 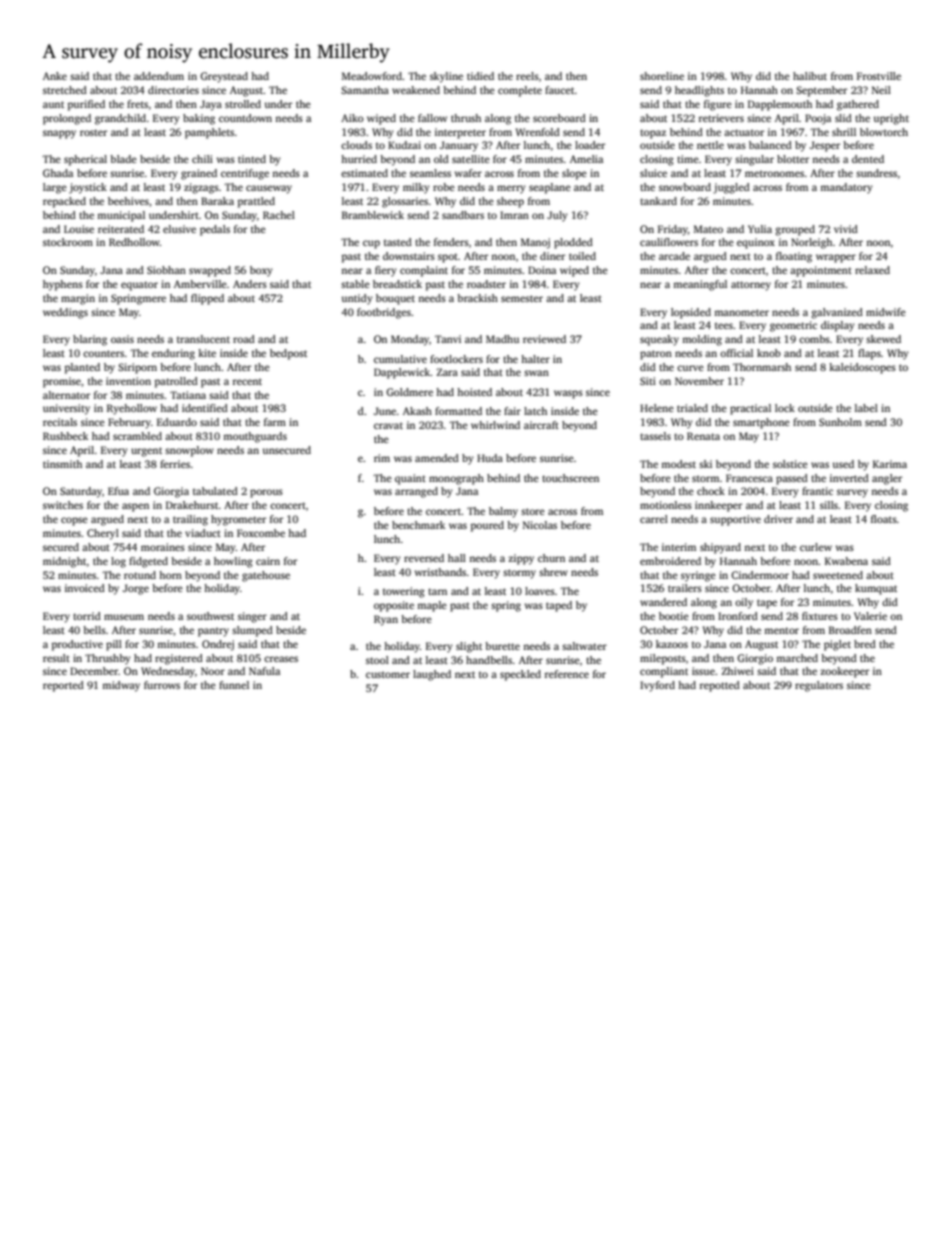 I want to click on midwife, so click(x=886, y=312).
